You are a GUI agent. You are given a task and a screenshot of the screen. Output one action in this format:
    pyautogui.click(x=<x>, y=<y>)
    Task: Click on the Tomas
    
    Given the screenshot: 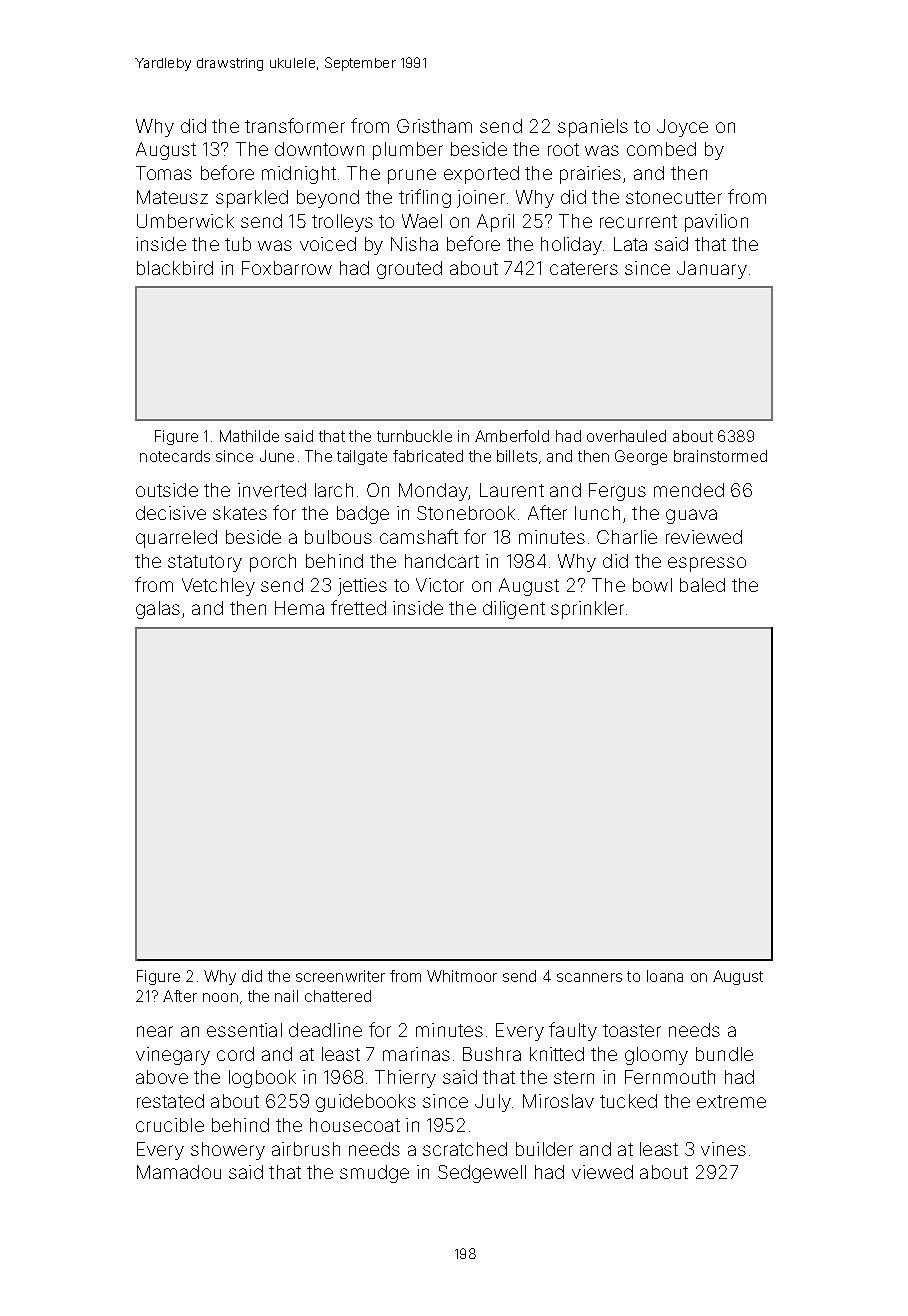 What is the action you would take?
    pyautogui.click(x=164, y=173)
